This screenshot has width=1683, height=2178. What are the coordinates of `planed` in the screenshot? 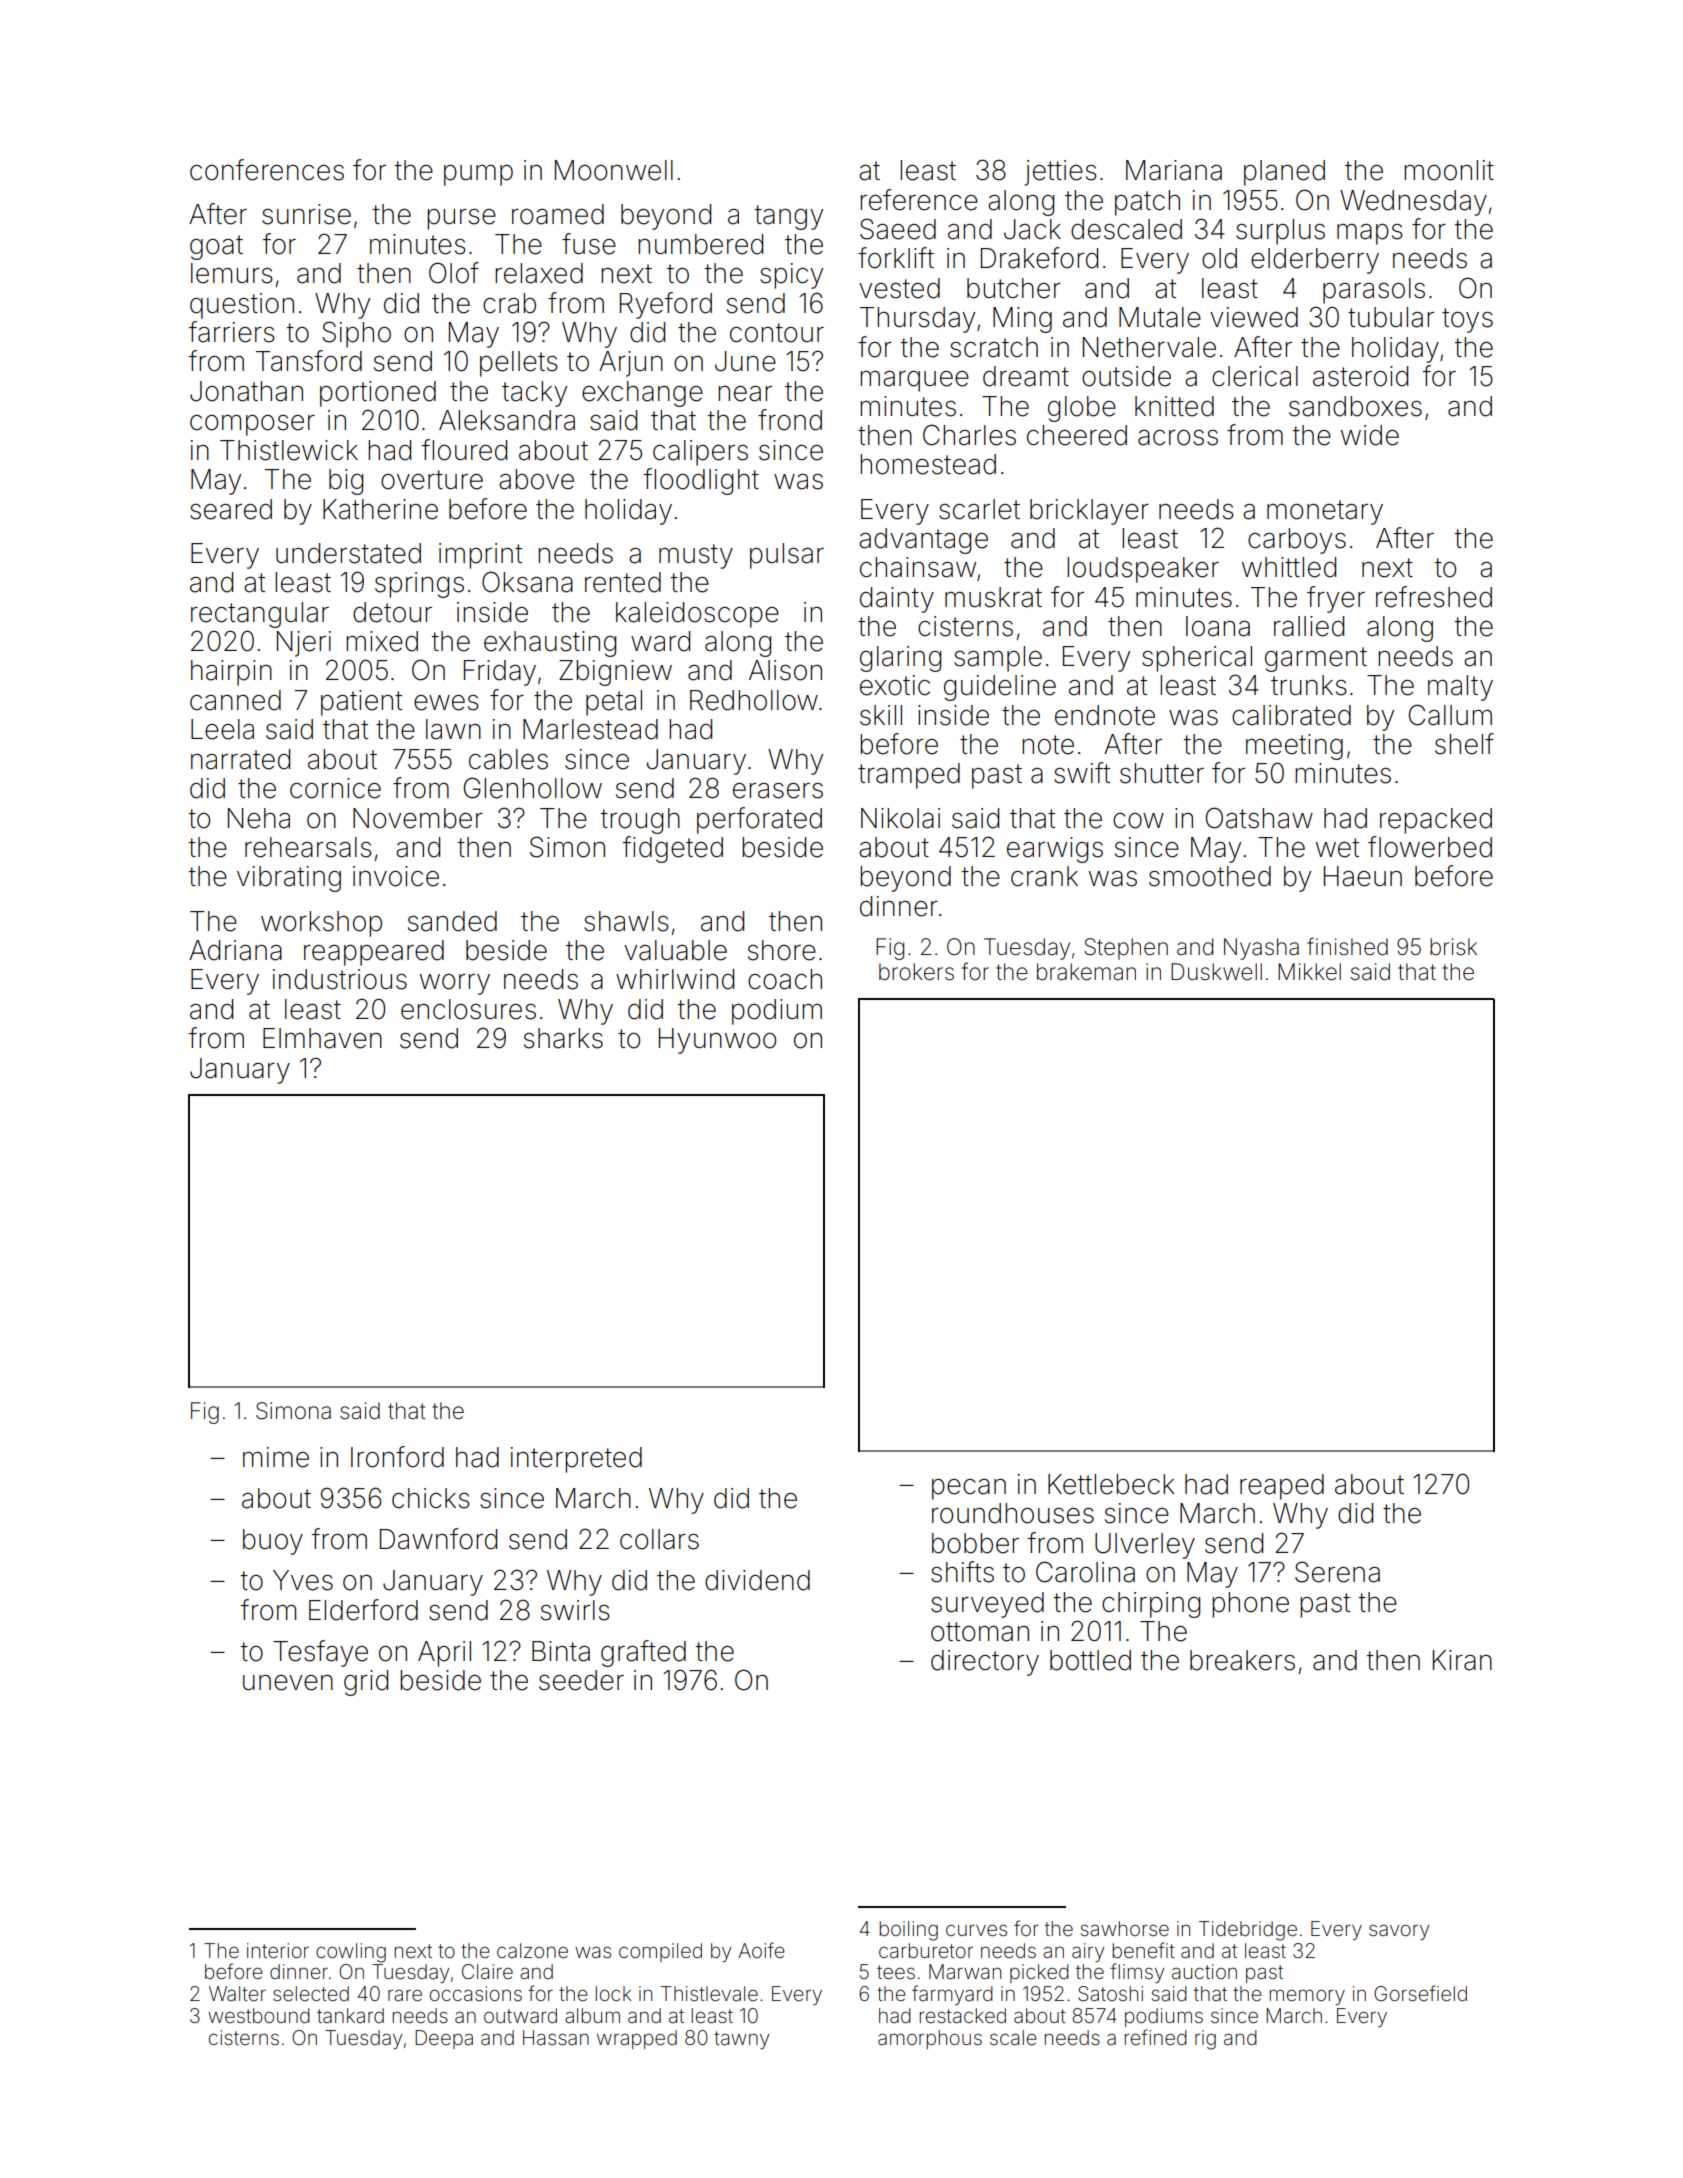 It's located at (1284, 173).
